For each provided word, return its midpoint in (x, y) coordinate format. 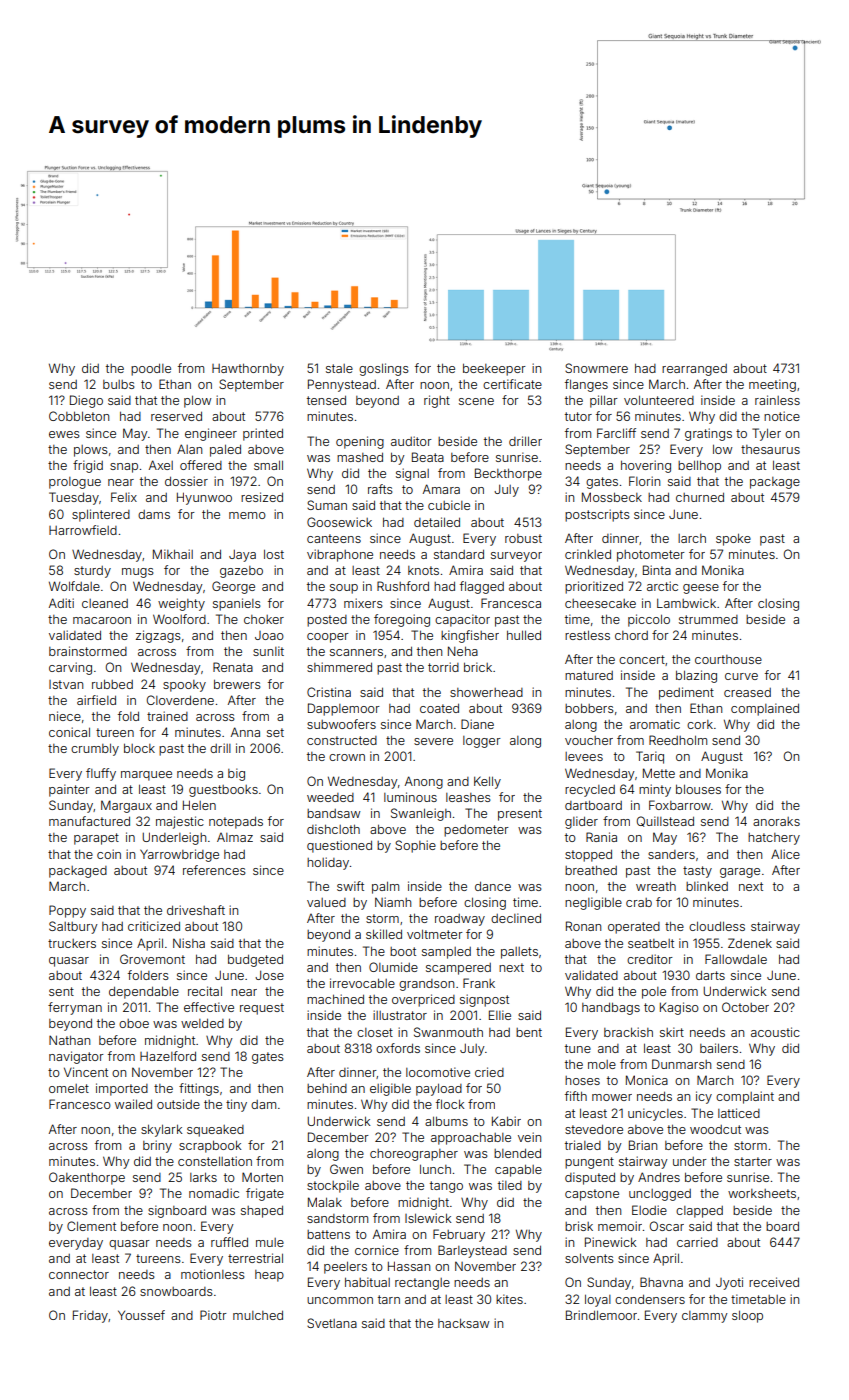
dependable (144, 992)
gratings (708, 434)
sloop (747, 1316)
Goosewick (339, 522)
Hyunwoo (204, 498)
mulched (258, 1315)
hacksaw (464, 1323)
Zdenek (750, 943)
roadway (460, 920)
